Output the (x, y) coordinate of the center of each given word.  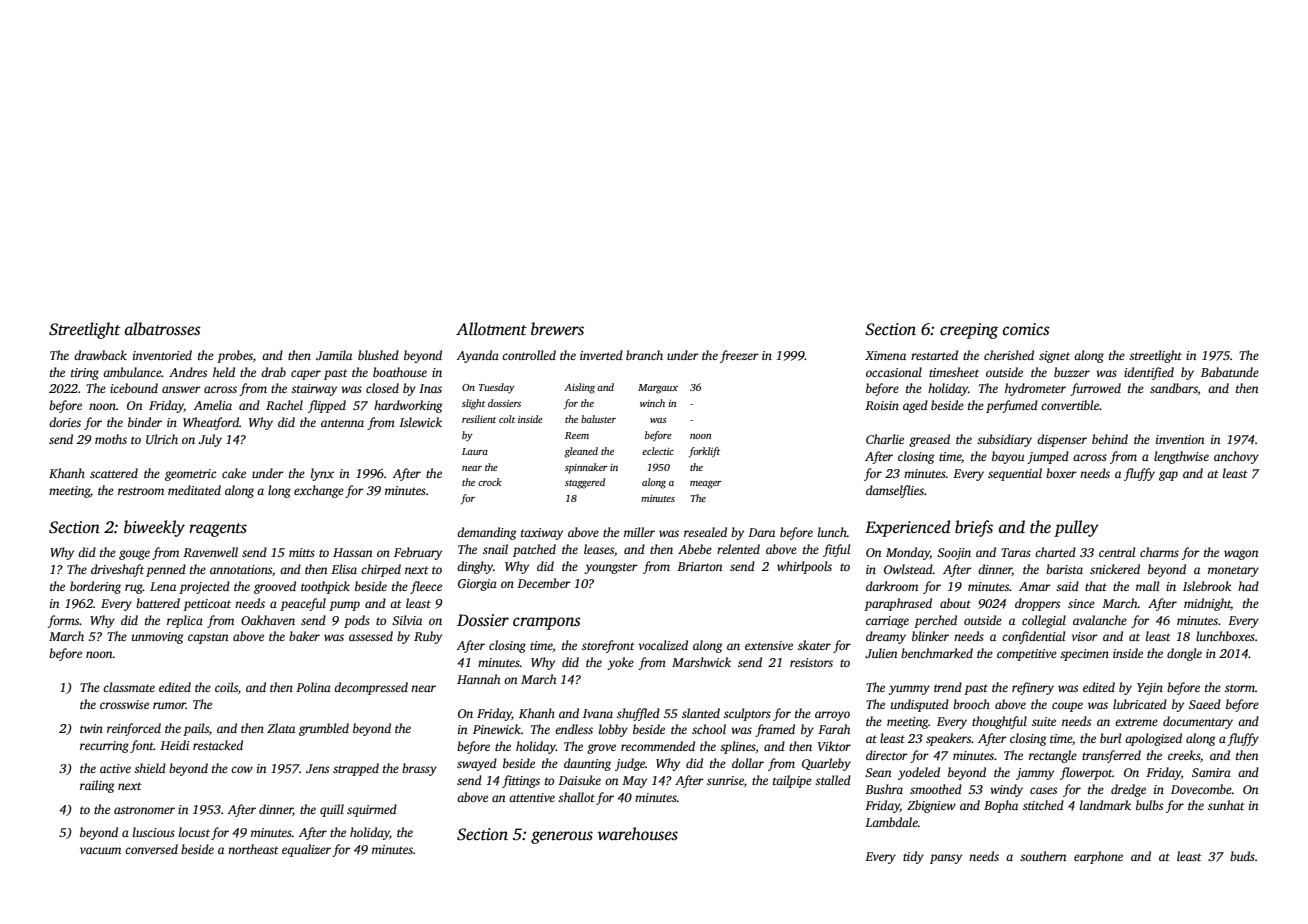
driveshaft (117, 570)
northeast (253, 849)
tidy (913, 857)
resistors (811, 662)
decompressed (371, 688)
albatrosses (163, 329)
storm (1240, 688)
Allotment (491, 329)
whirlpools (804, 567)
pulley (1076, 528)
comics (1026, 329)
